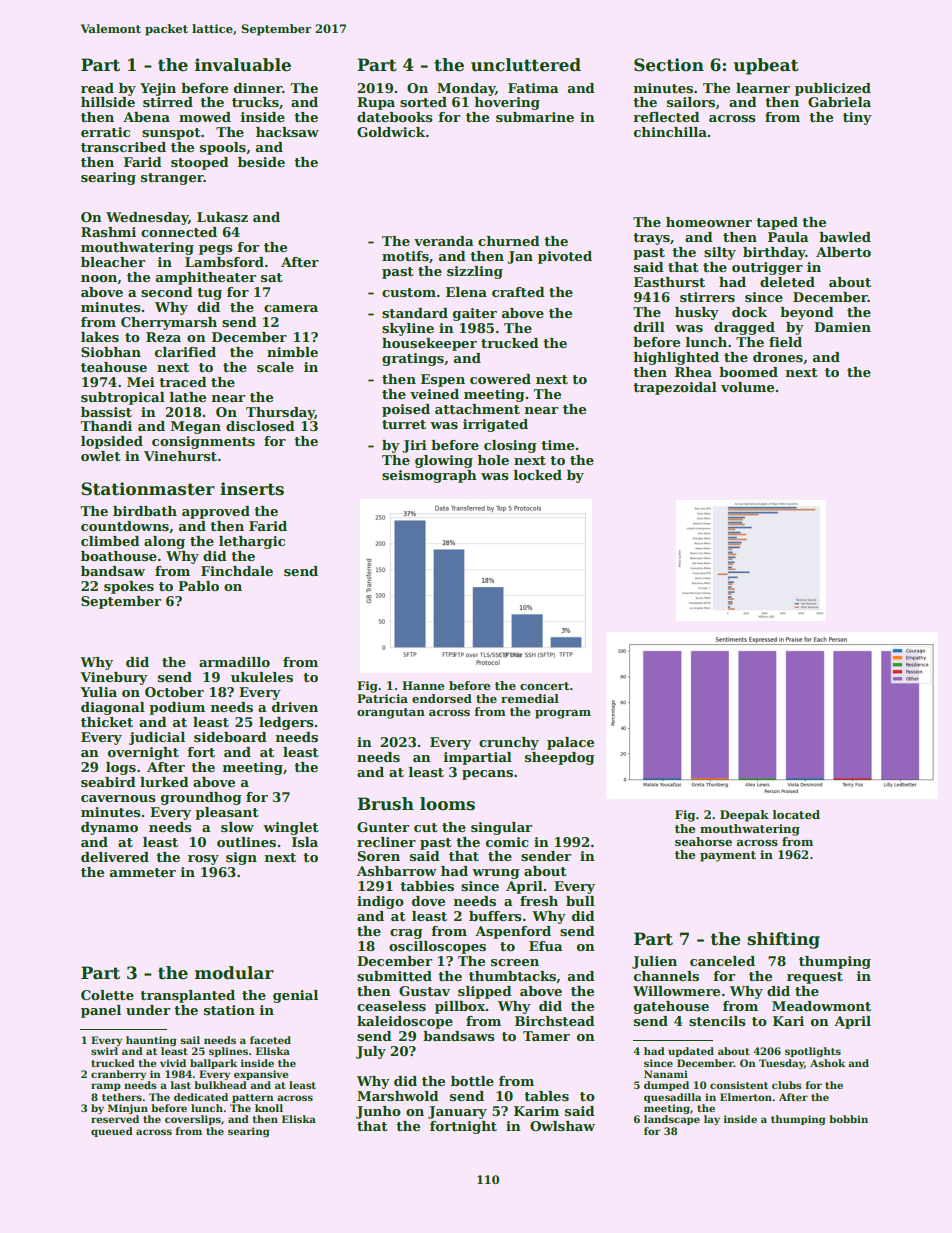  I want to click on knoll, so click(269, 1108).
